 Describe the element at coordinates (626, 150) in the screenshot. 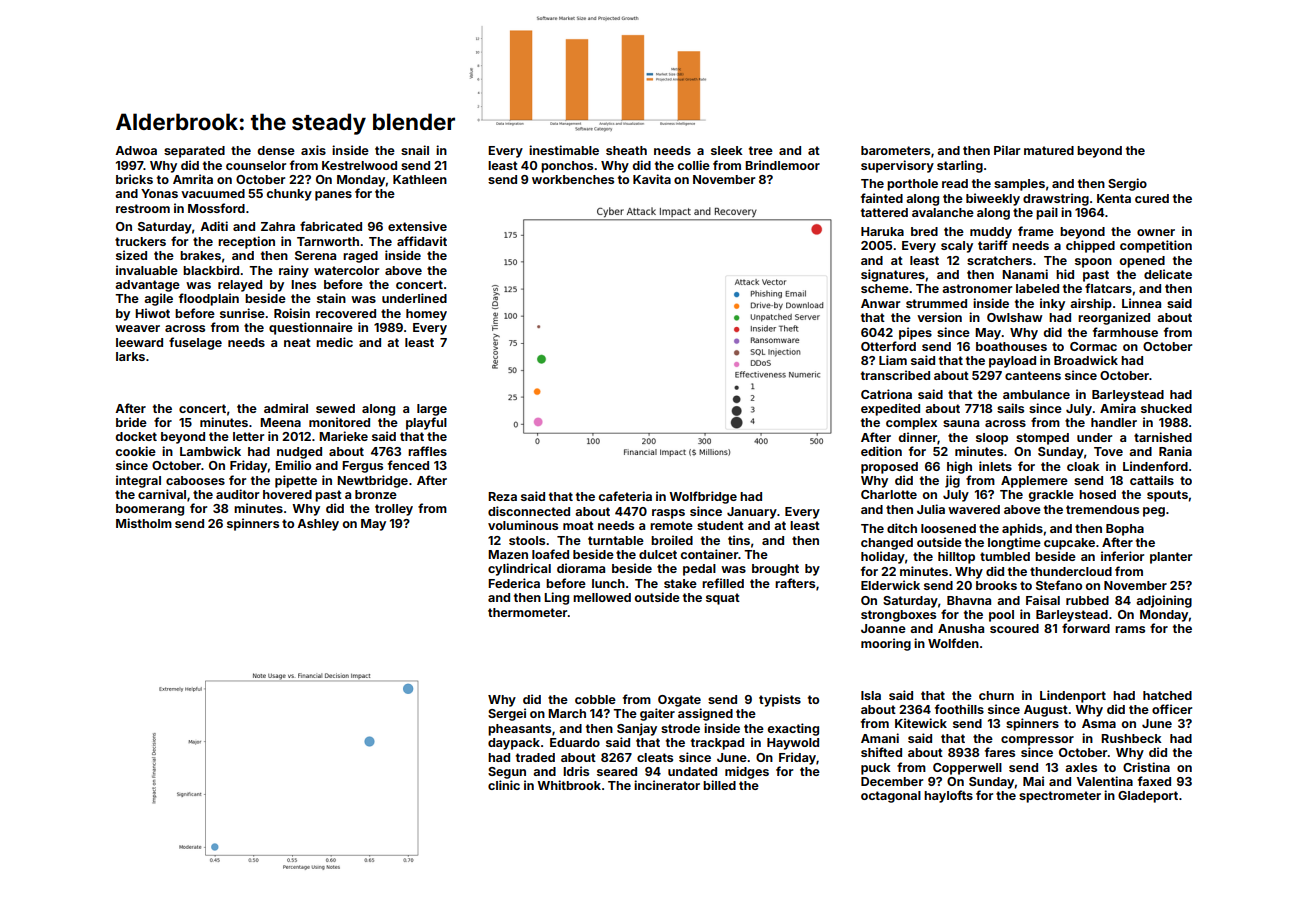

I see `sheath` at that location.
